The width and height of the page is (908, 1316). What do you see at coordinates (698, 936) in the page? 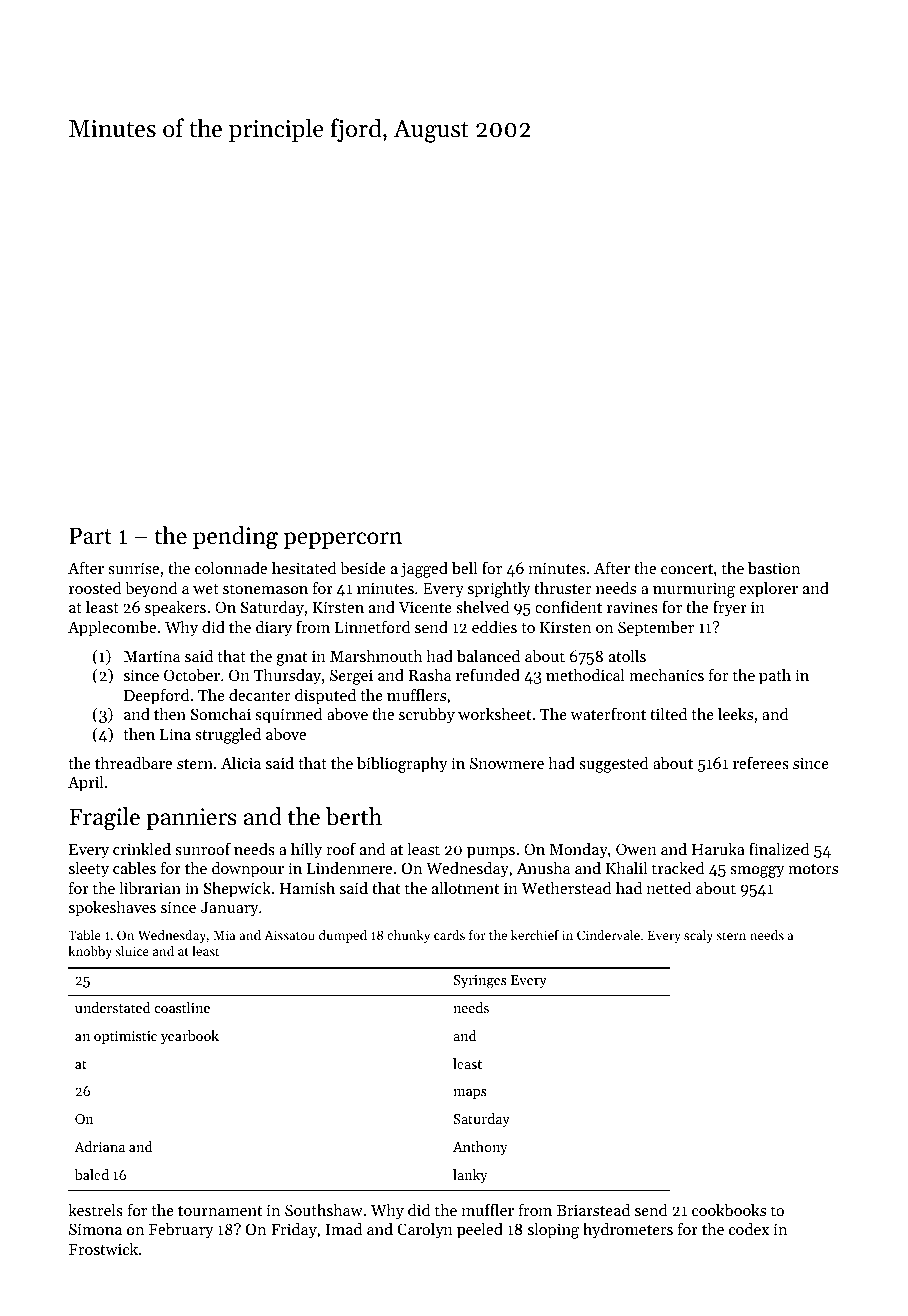
I see `scaly` at bounding box center [698, 936].
